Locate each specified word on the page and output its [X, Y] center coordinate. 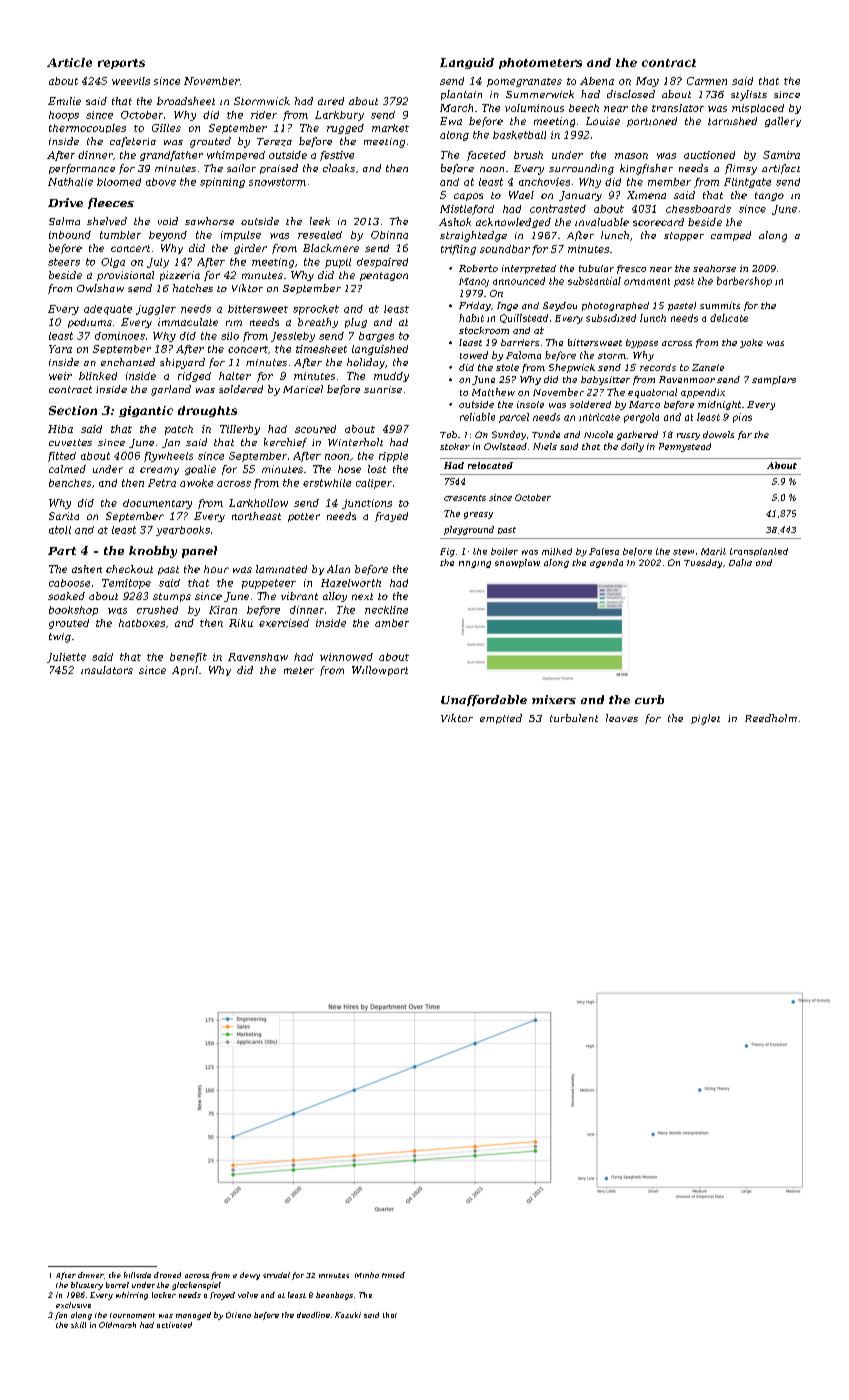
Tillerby [240, 430]
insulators [107, 670]
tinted [393, 1275]
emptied [501, 719]
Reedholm [771, 718]
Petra [162, 483]
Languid [467, 63]
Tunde [546, 434]
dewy [250, 1276]
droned [167, 1275]
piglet [705, 719]
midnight [719, 405]
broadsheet [186, 101]
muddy [391, 377]
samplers [774, 380]
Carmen [707, 81]
